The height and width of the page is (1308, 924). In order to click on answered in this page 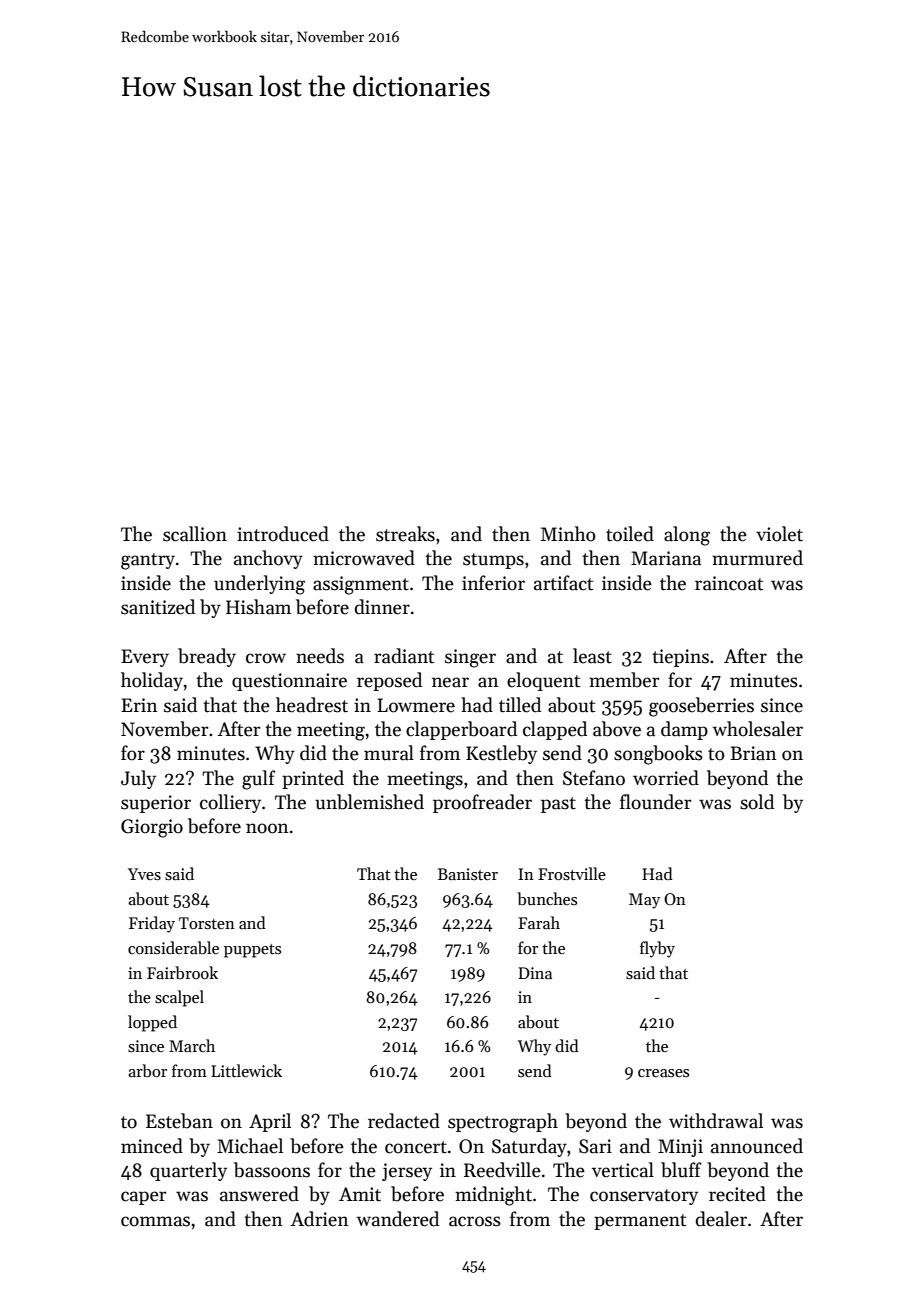, I will do `click(259, 1194)`.
